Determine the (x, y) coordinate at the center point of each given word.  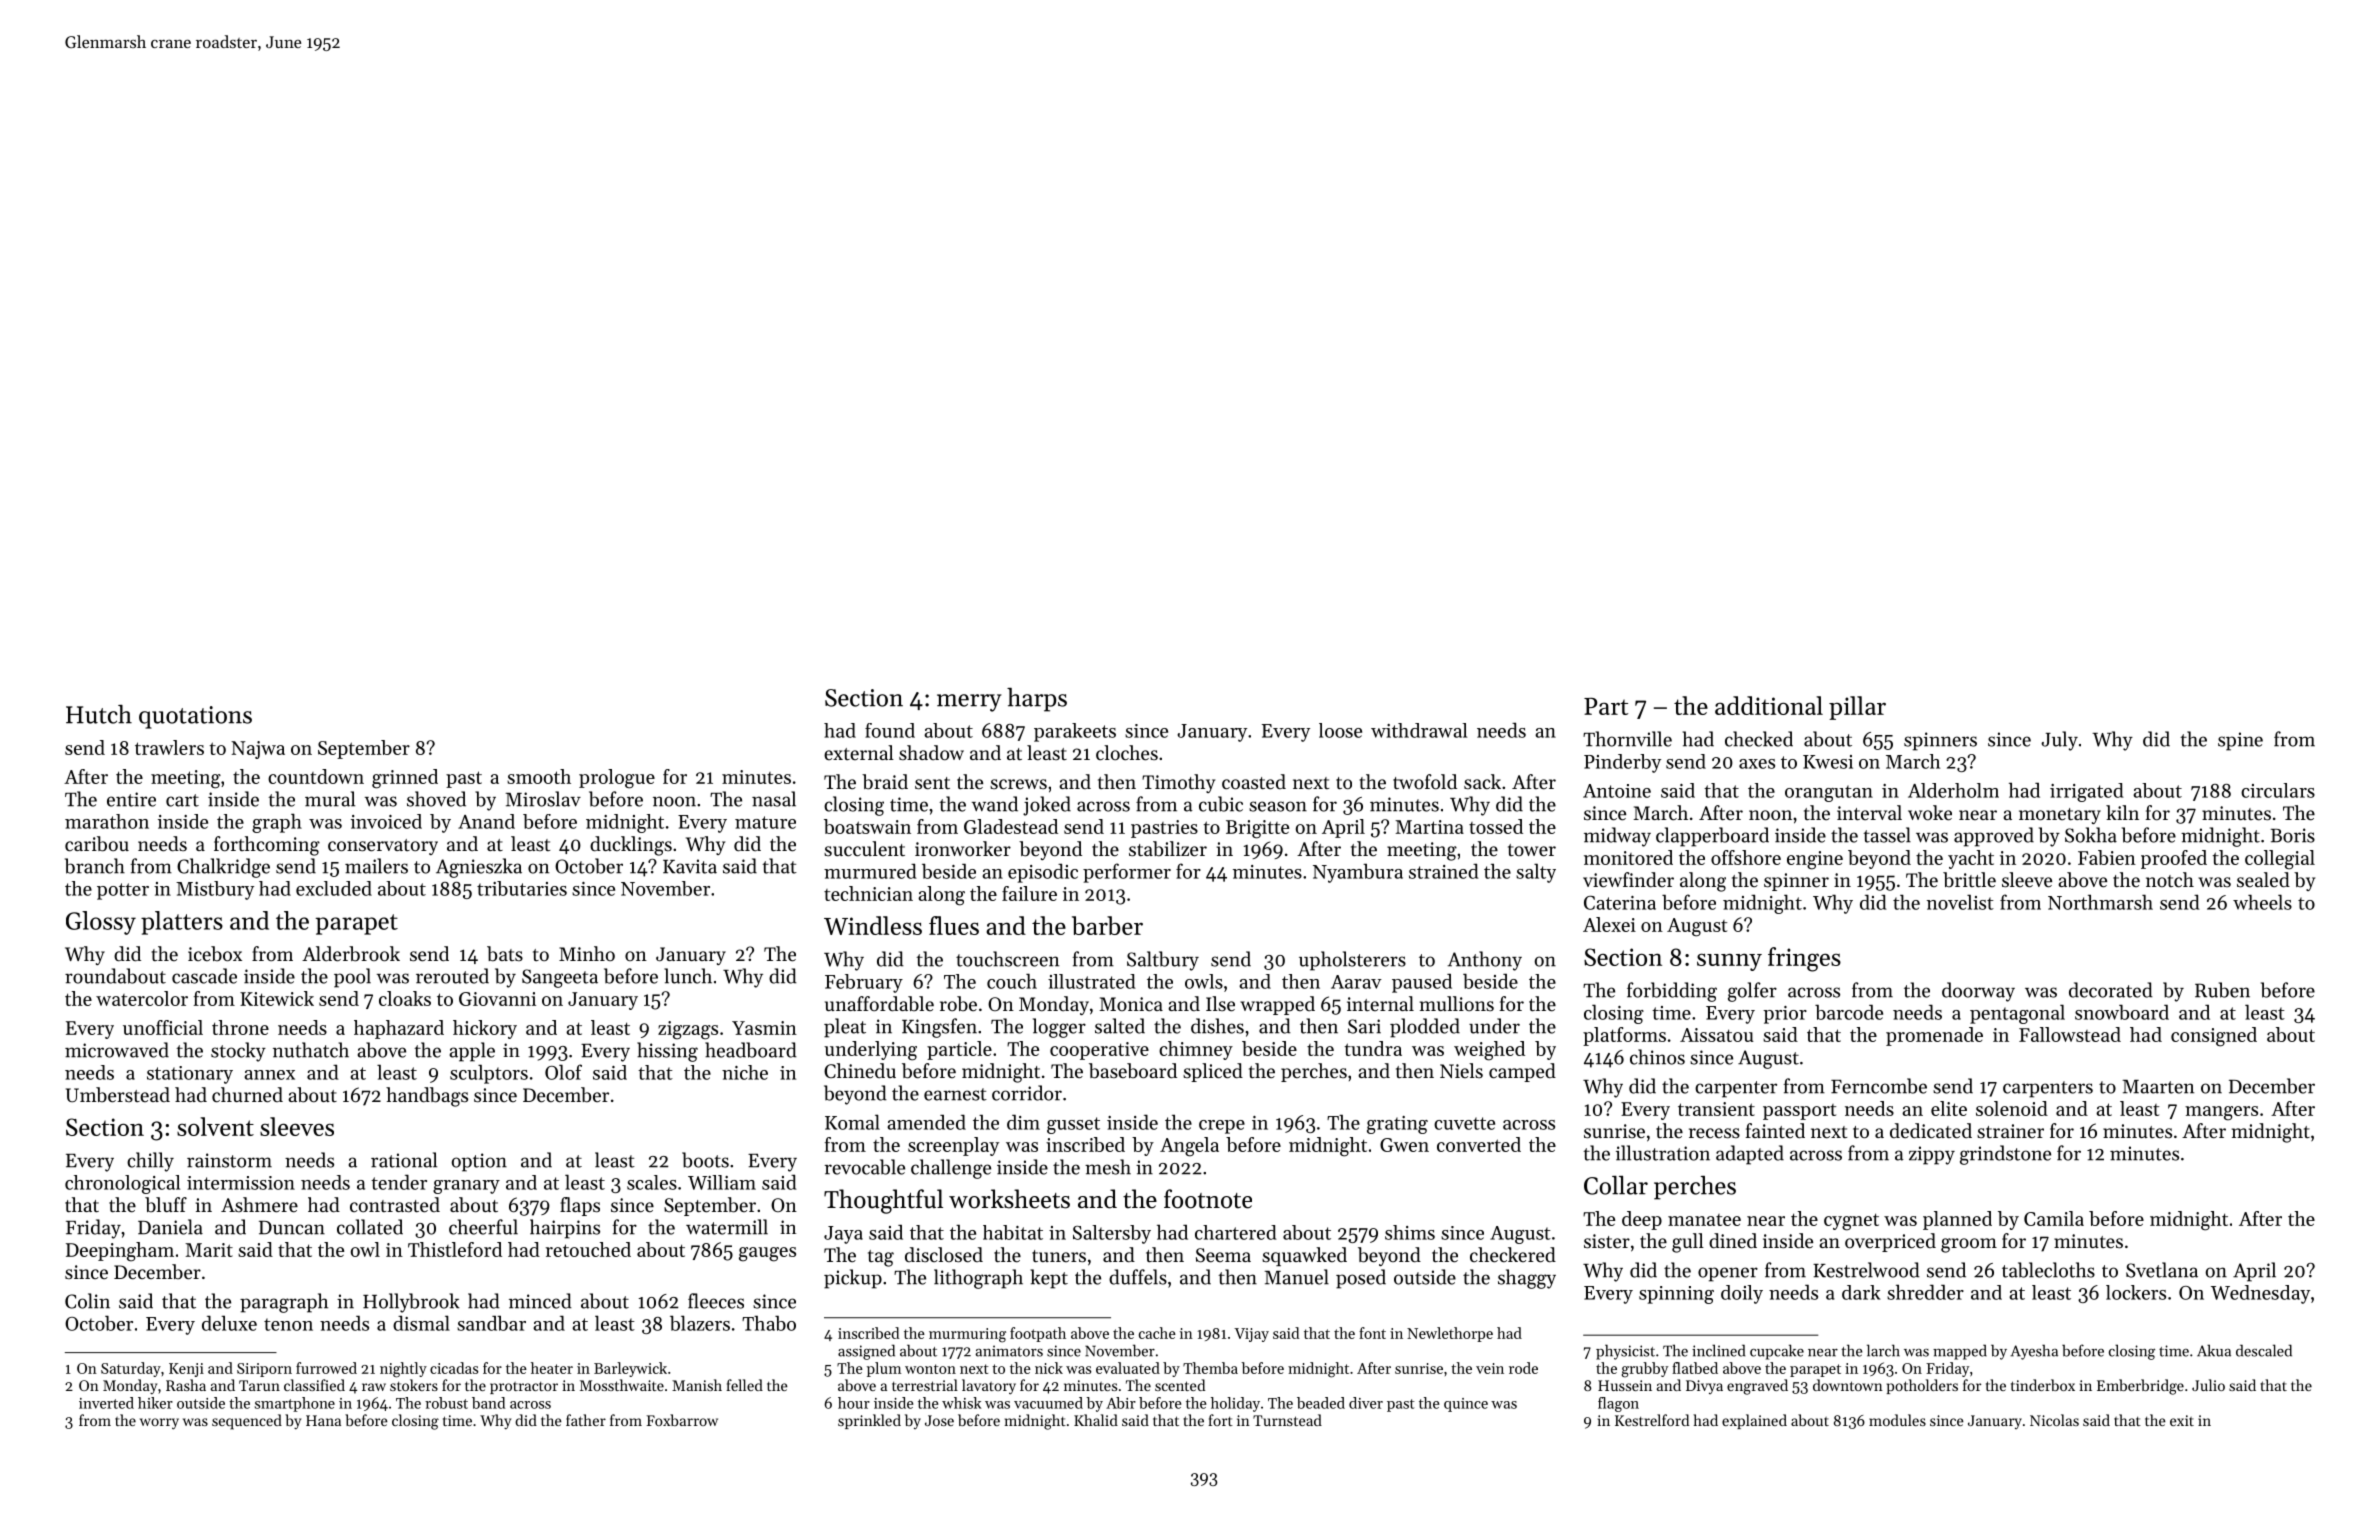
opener (1728, 1274)
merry (969, 703)
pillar (1857, 708)
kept (1049, 1279)
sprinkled (869, 1421)
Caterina (1620, 903)
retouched (588, 1249)
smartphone (295, 1404)
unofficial (163, 1027)
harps (1037, 700)
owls (1204, 981)
